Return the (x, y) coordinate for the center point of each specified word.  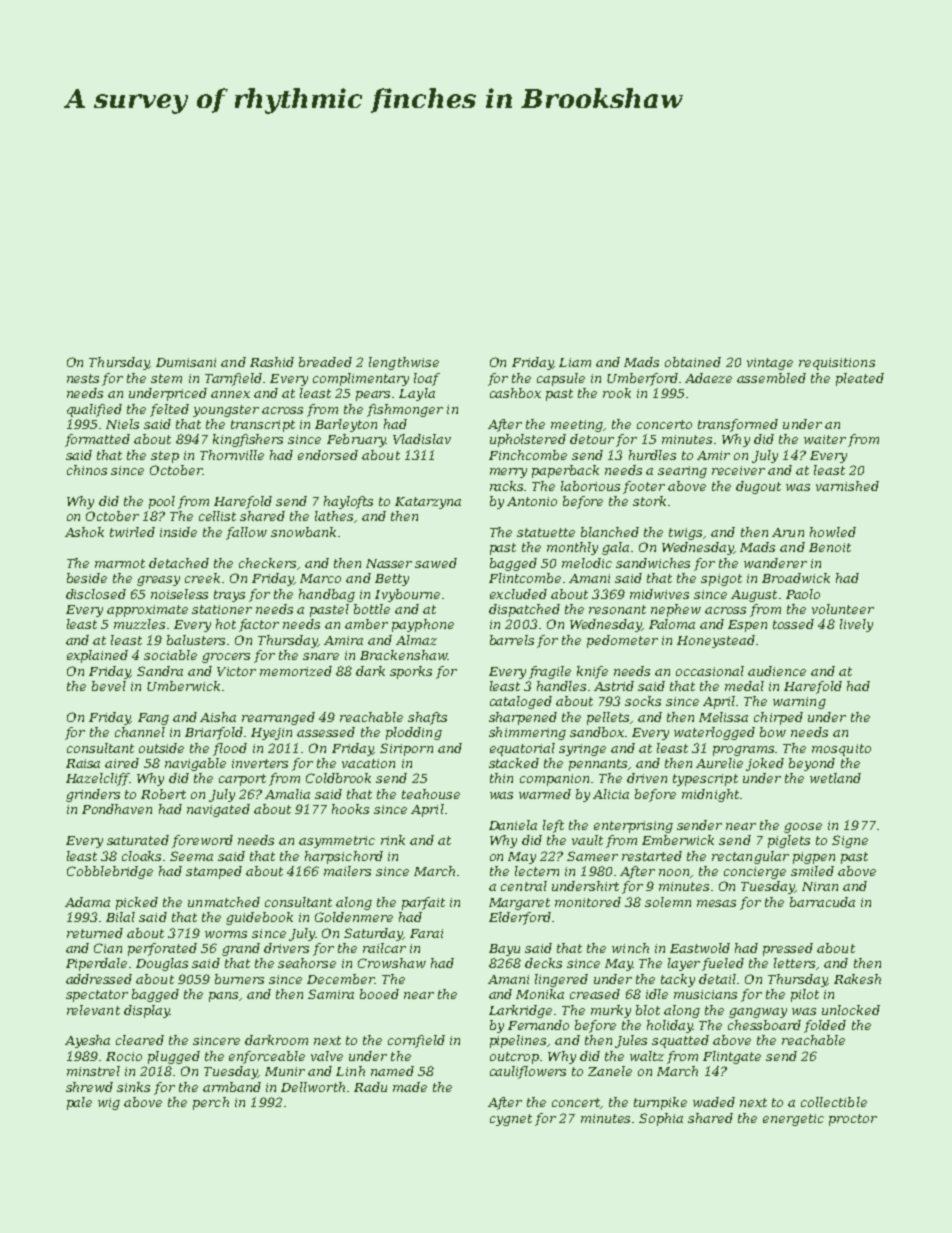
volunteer (843, 609)
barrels (512, 640)
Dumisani (186, 362)
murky (611, 1011)
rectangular (750, 857)
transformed (738, 425)
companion (554, 780)
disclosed (96, 594)
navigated (218, 810)
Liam (575, 362)
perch (211, 1103)
